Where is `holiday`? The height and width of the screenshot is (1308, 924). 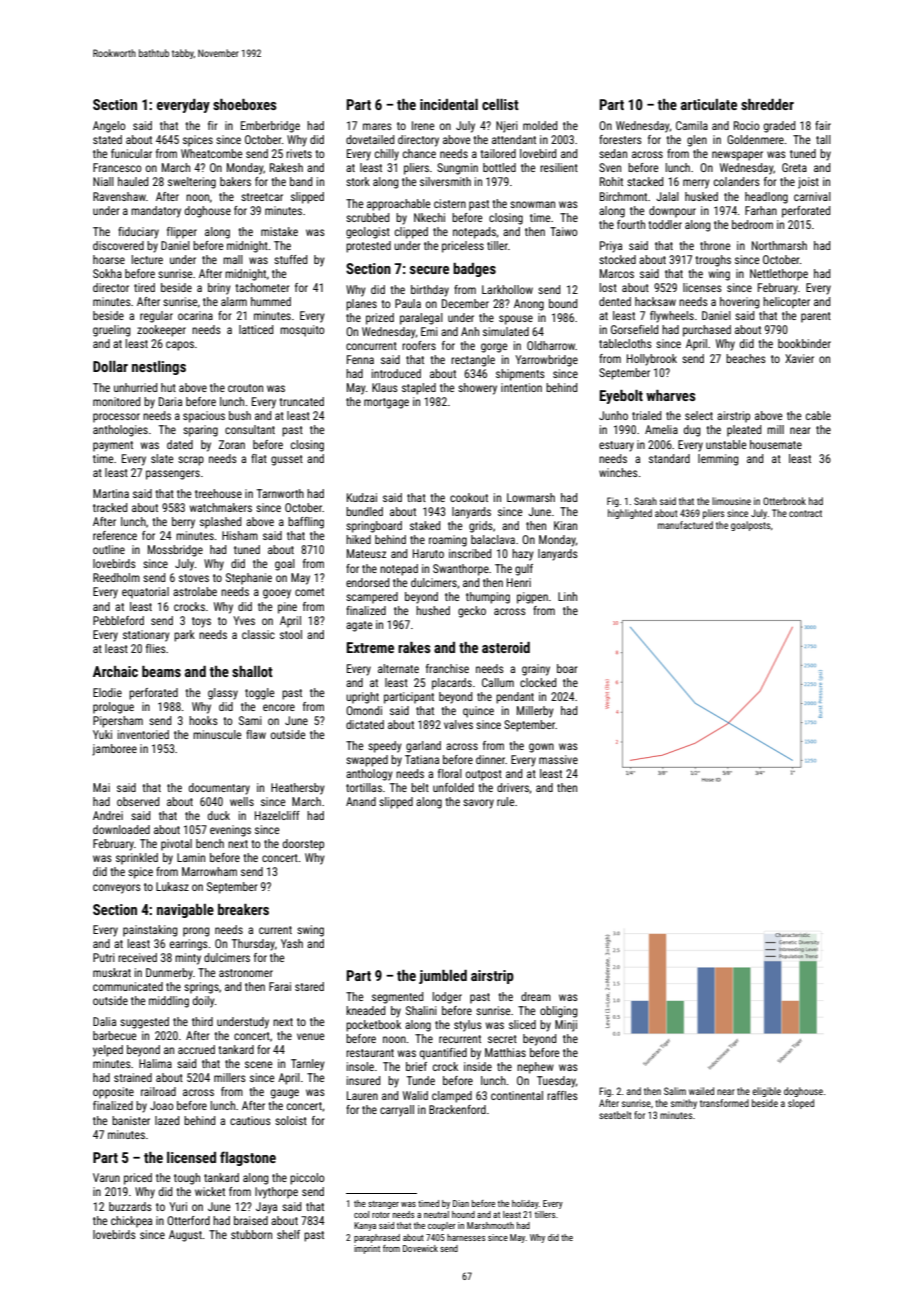 holiday is located at coordinates (525, 1204).
